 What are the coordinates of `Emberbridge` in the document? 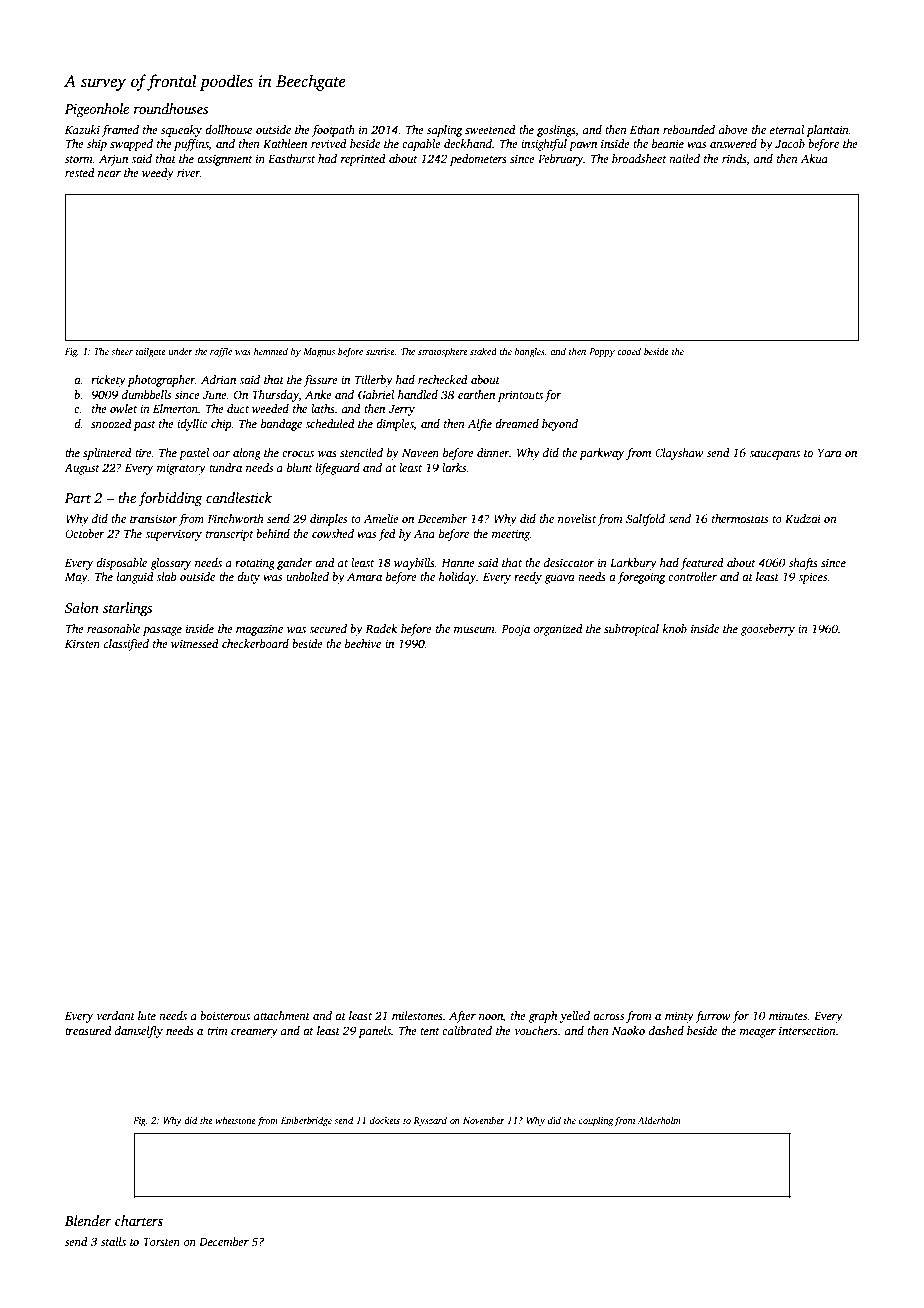 It's located at (306, 1121).
